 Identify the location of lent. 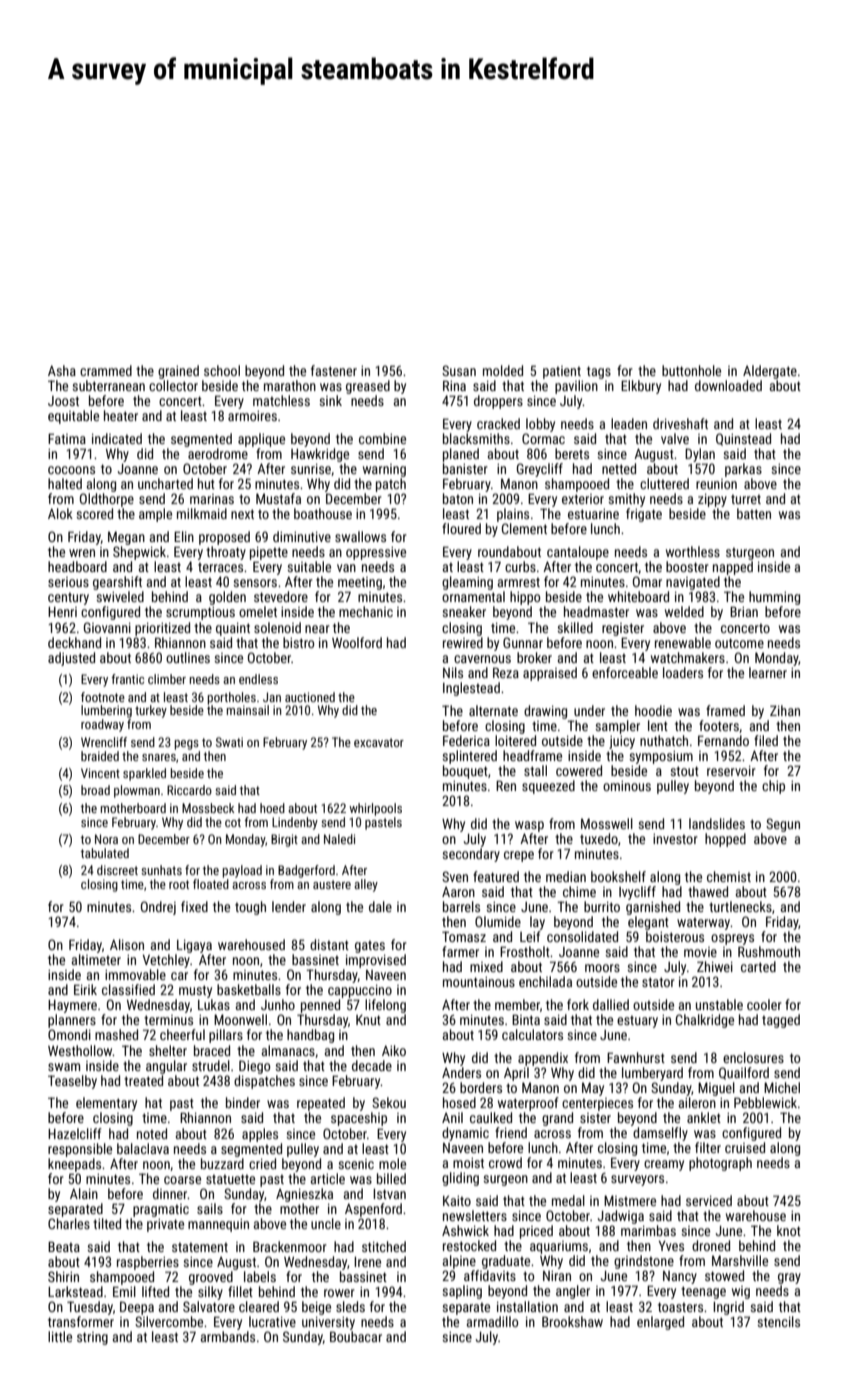
(658, 725).
